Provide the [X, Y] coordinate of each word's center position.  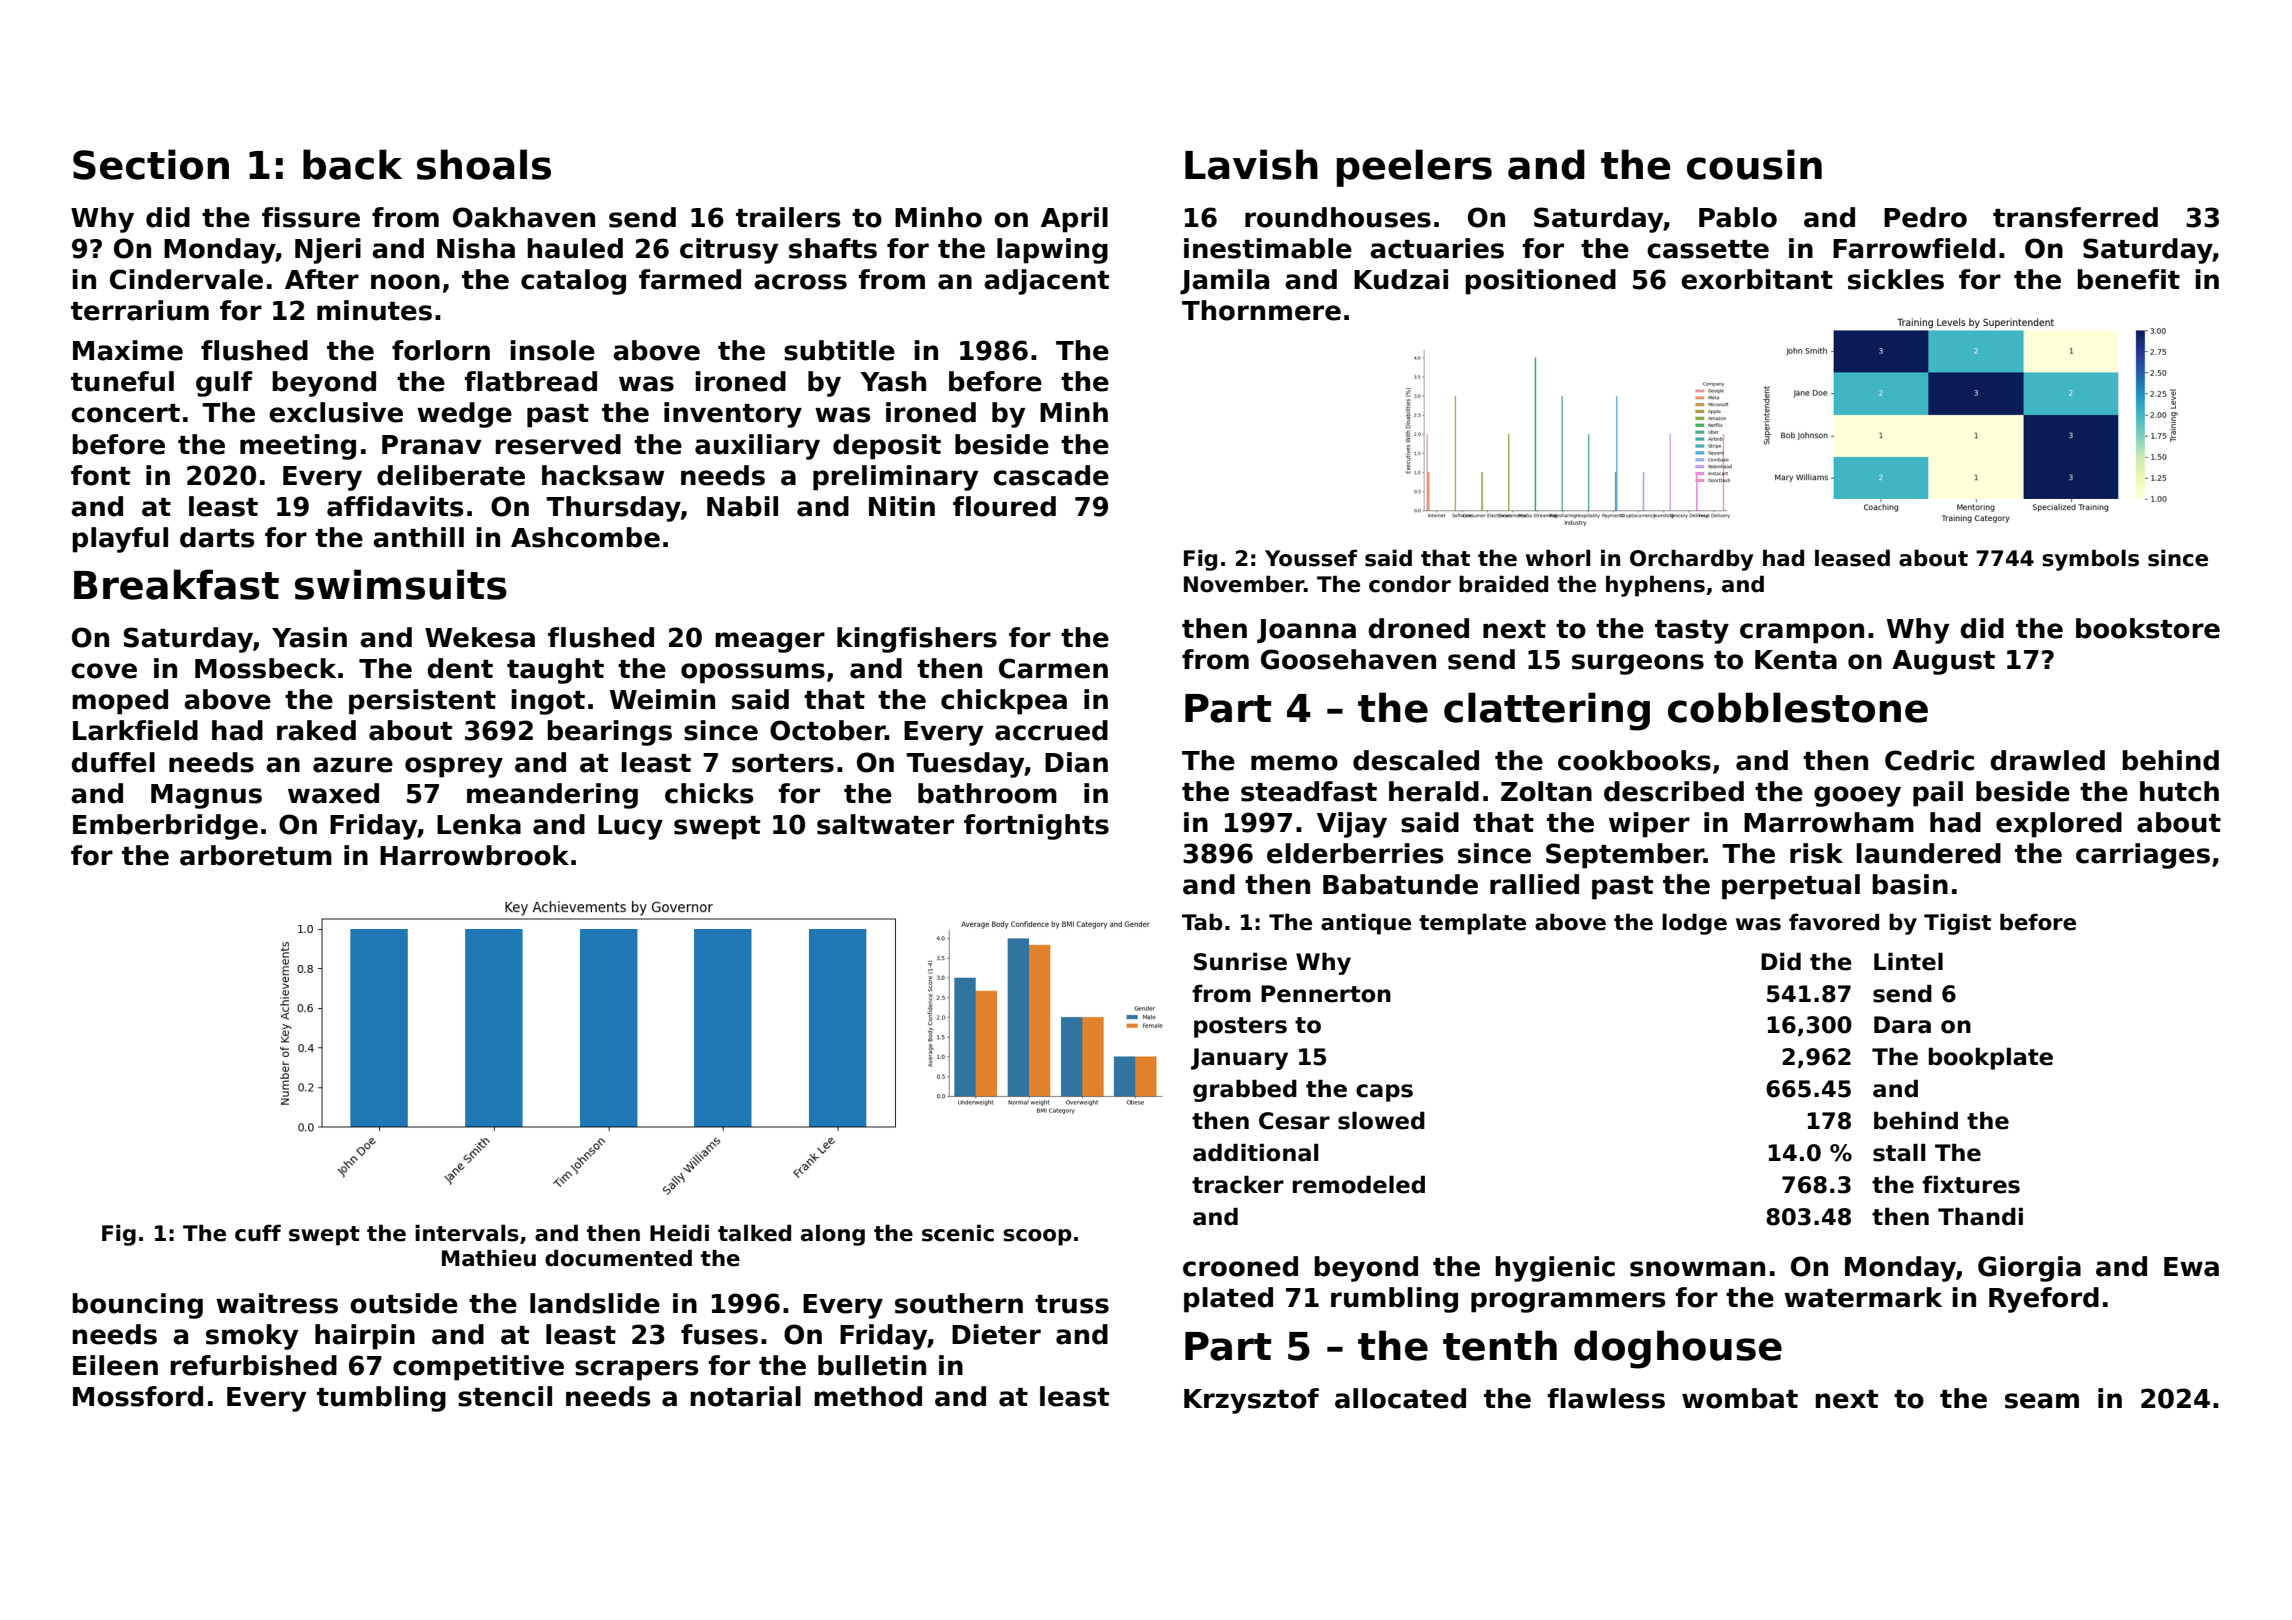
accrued [1051, 730]
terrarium [140, 310]
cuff [258, 1233]
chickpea [1004, 702]
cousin [1754, 164]
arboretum [256, 855]
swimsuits [401, 584]
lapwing [1052, 251]
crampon [1802, 633]
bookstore [2148, 628]
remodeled [1359, 1184]
